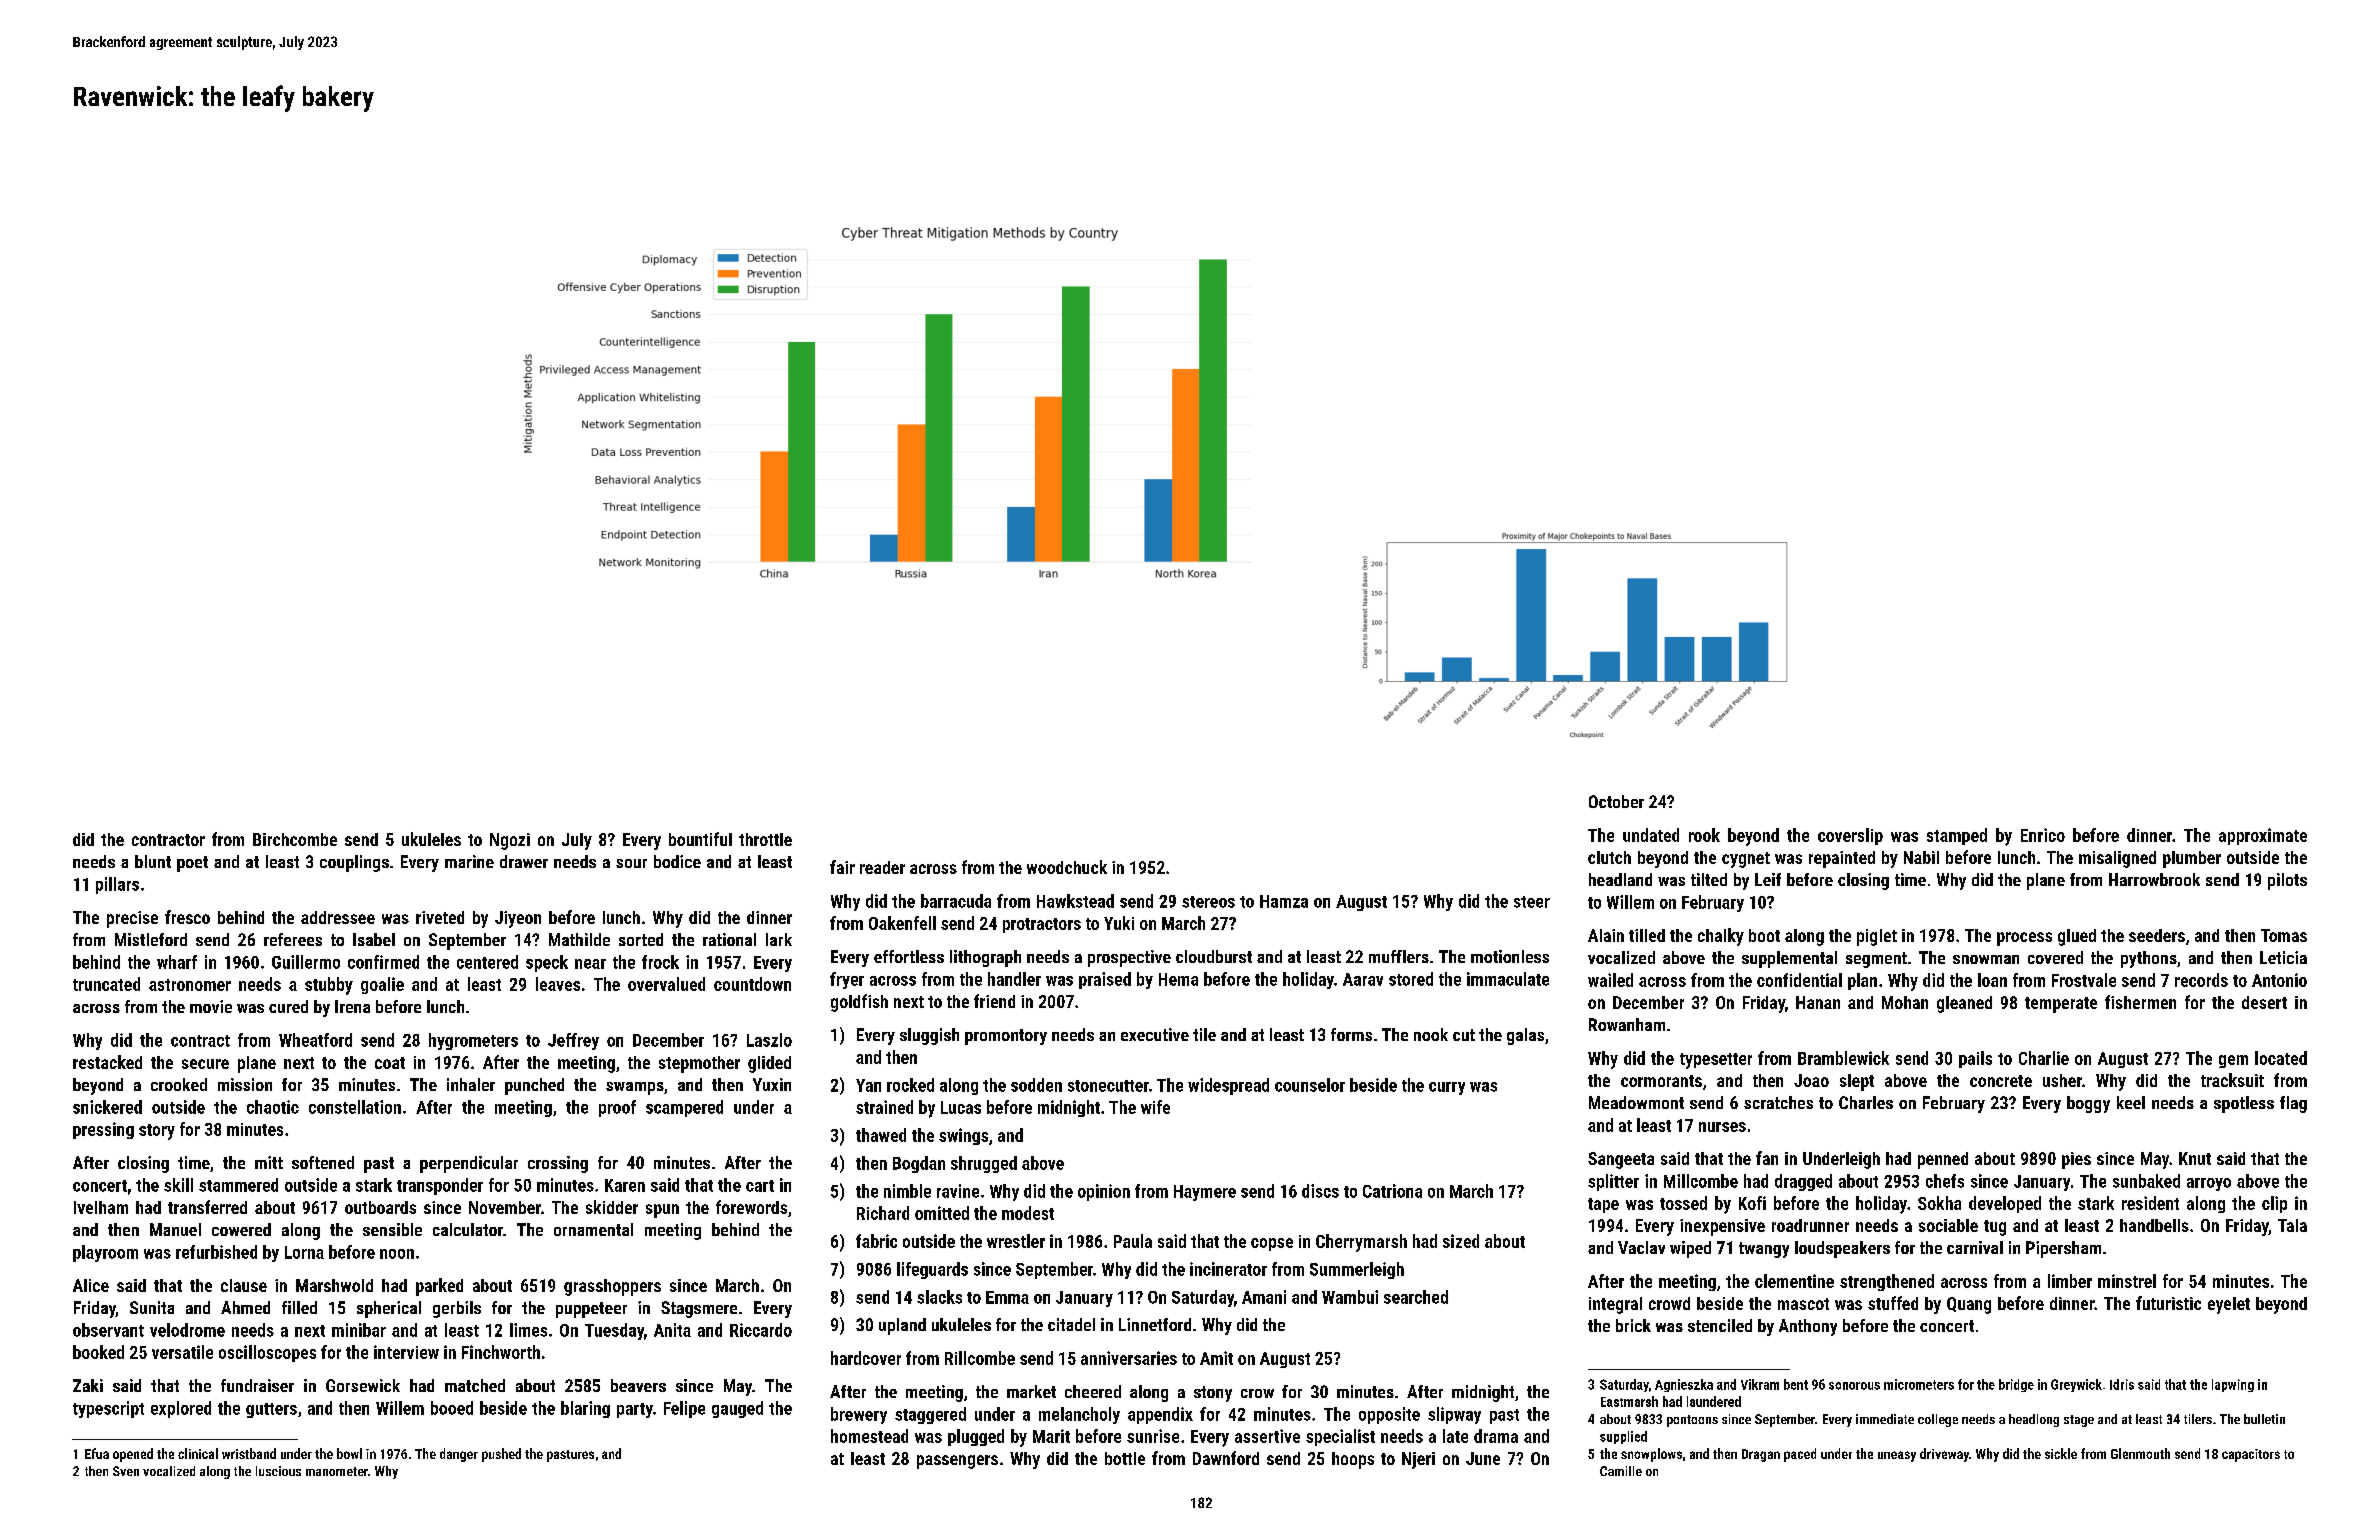 The height and width of the image is (1540, 2380). I want to click on throttle, so click(765, 839).
